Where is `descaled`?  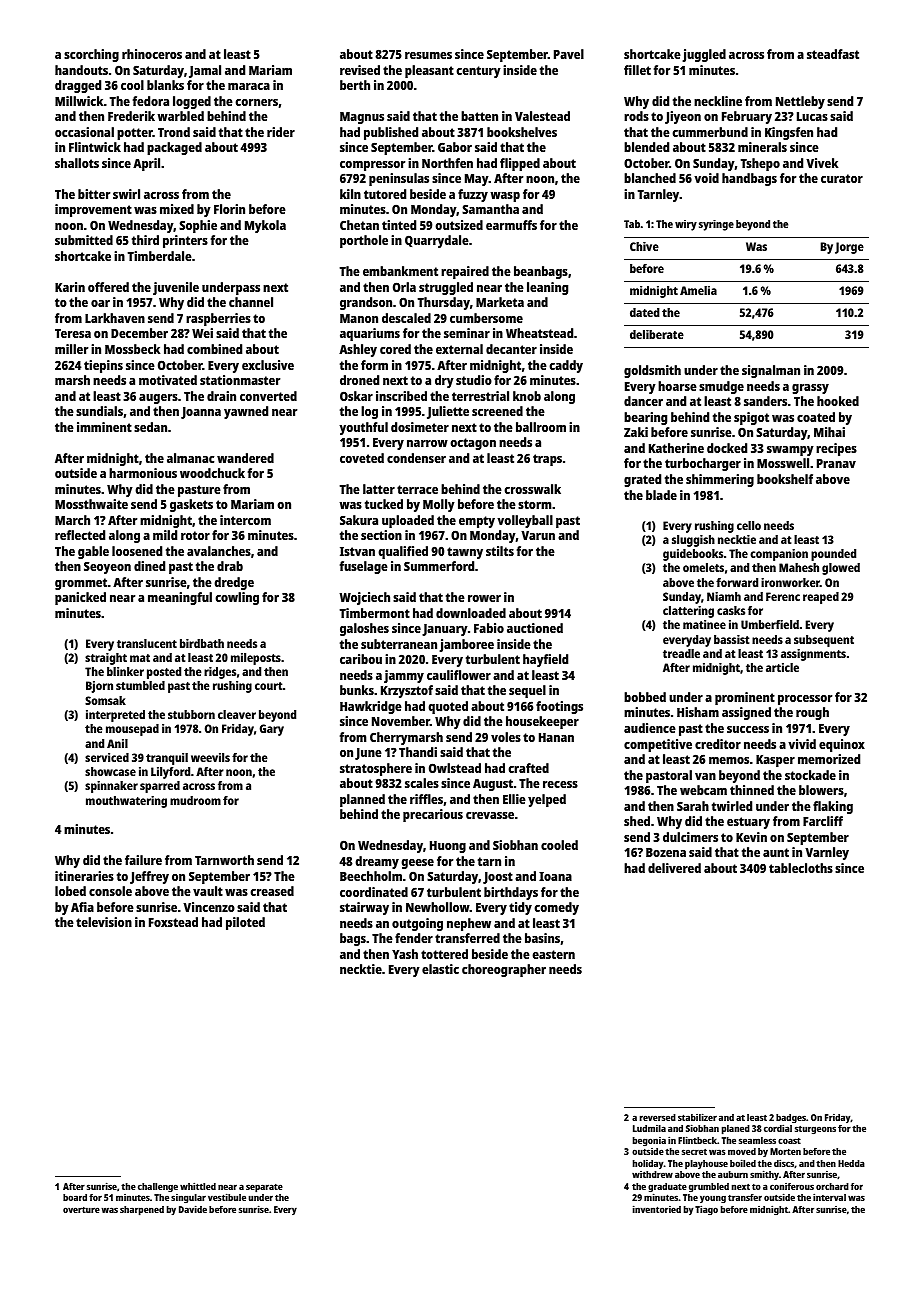 descaled is located at coordinates (406, 318).
